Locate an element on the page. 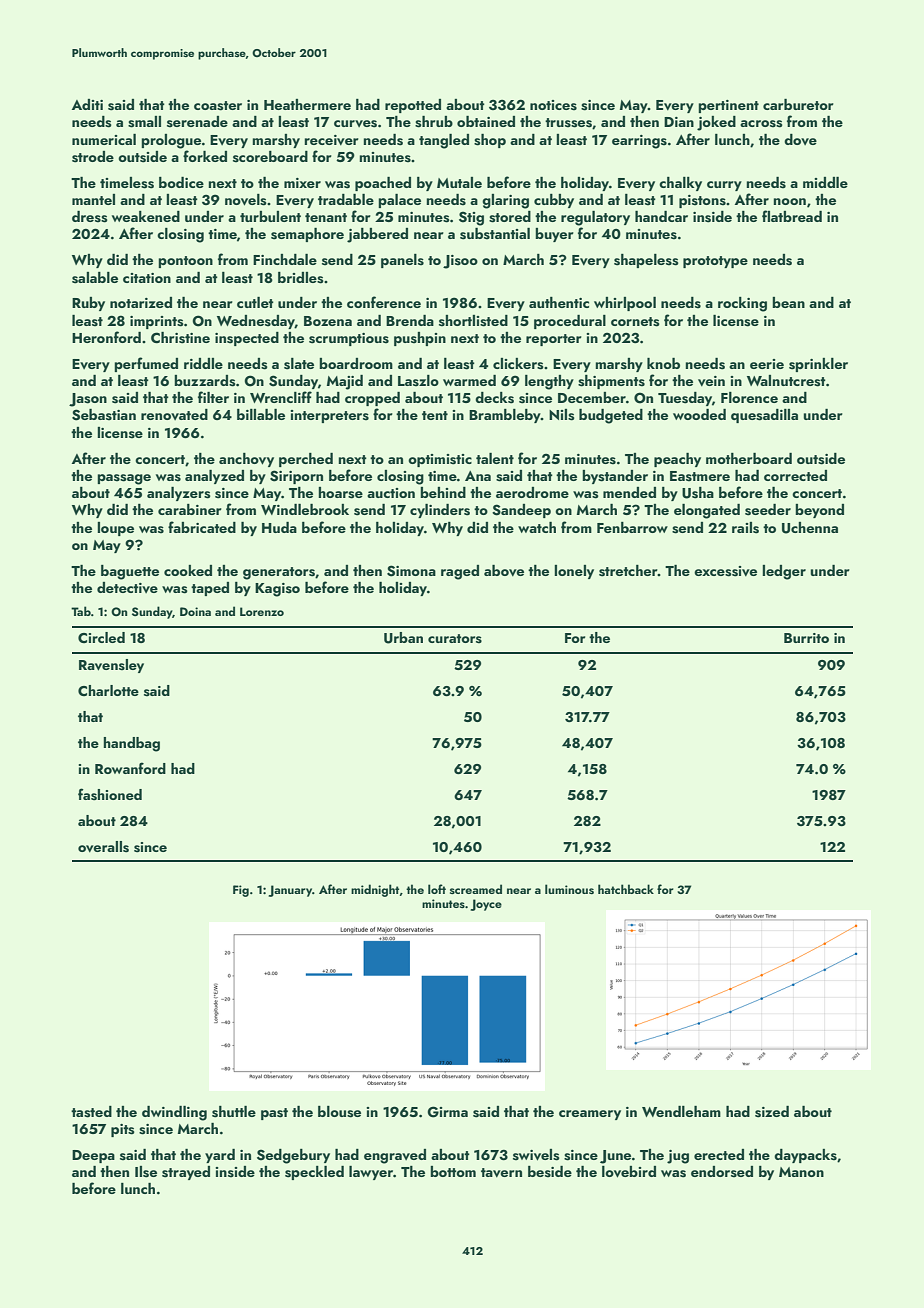  past is located at coordinates (274, 1114).
